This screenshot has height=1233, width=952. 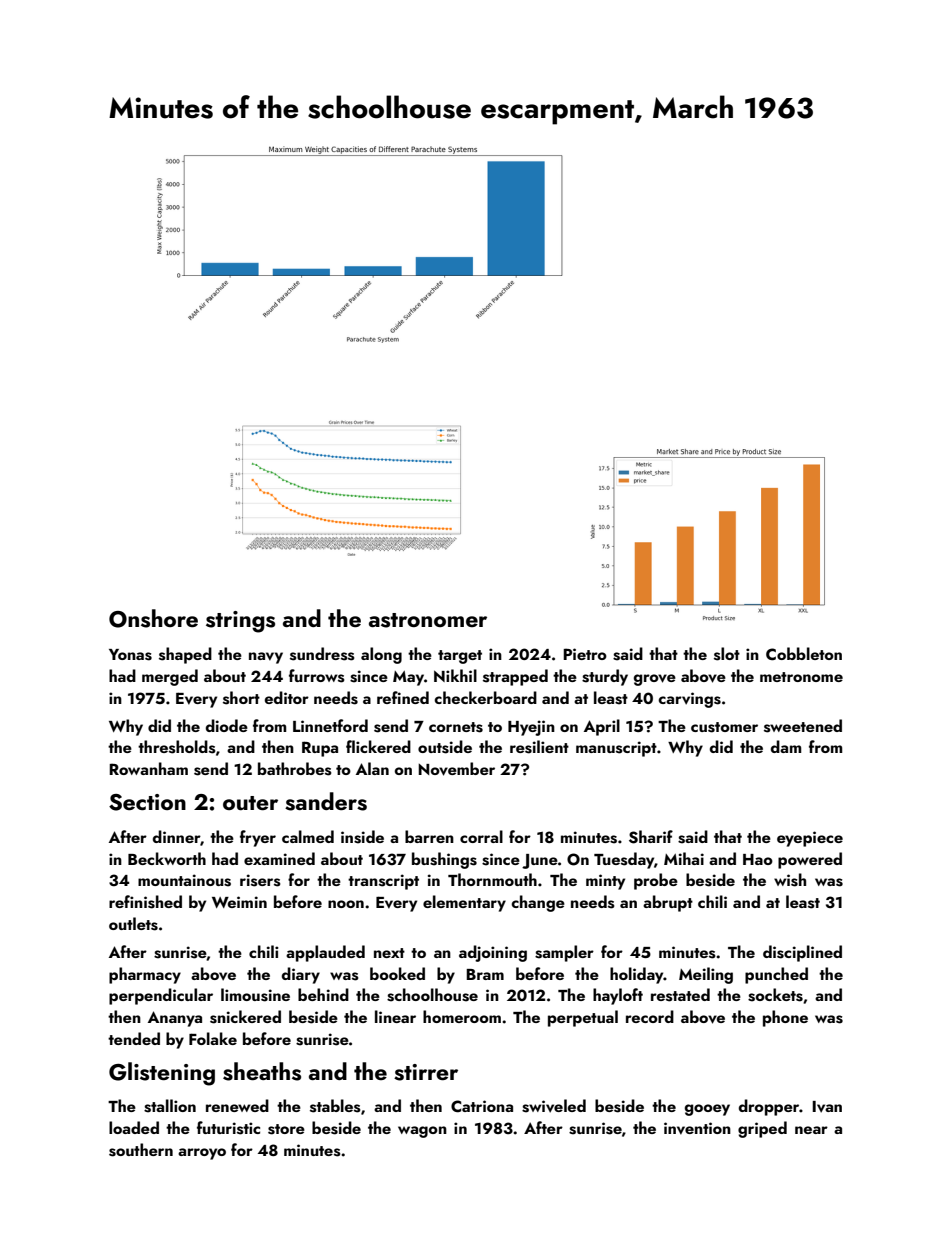 I want to click on Cobbleton, so click(x=804, y=654).
